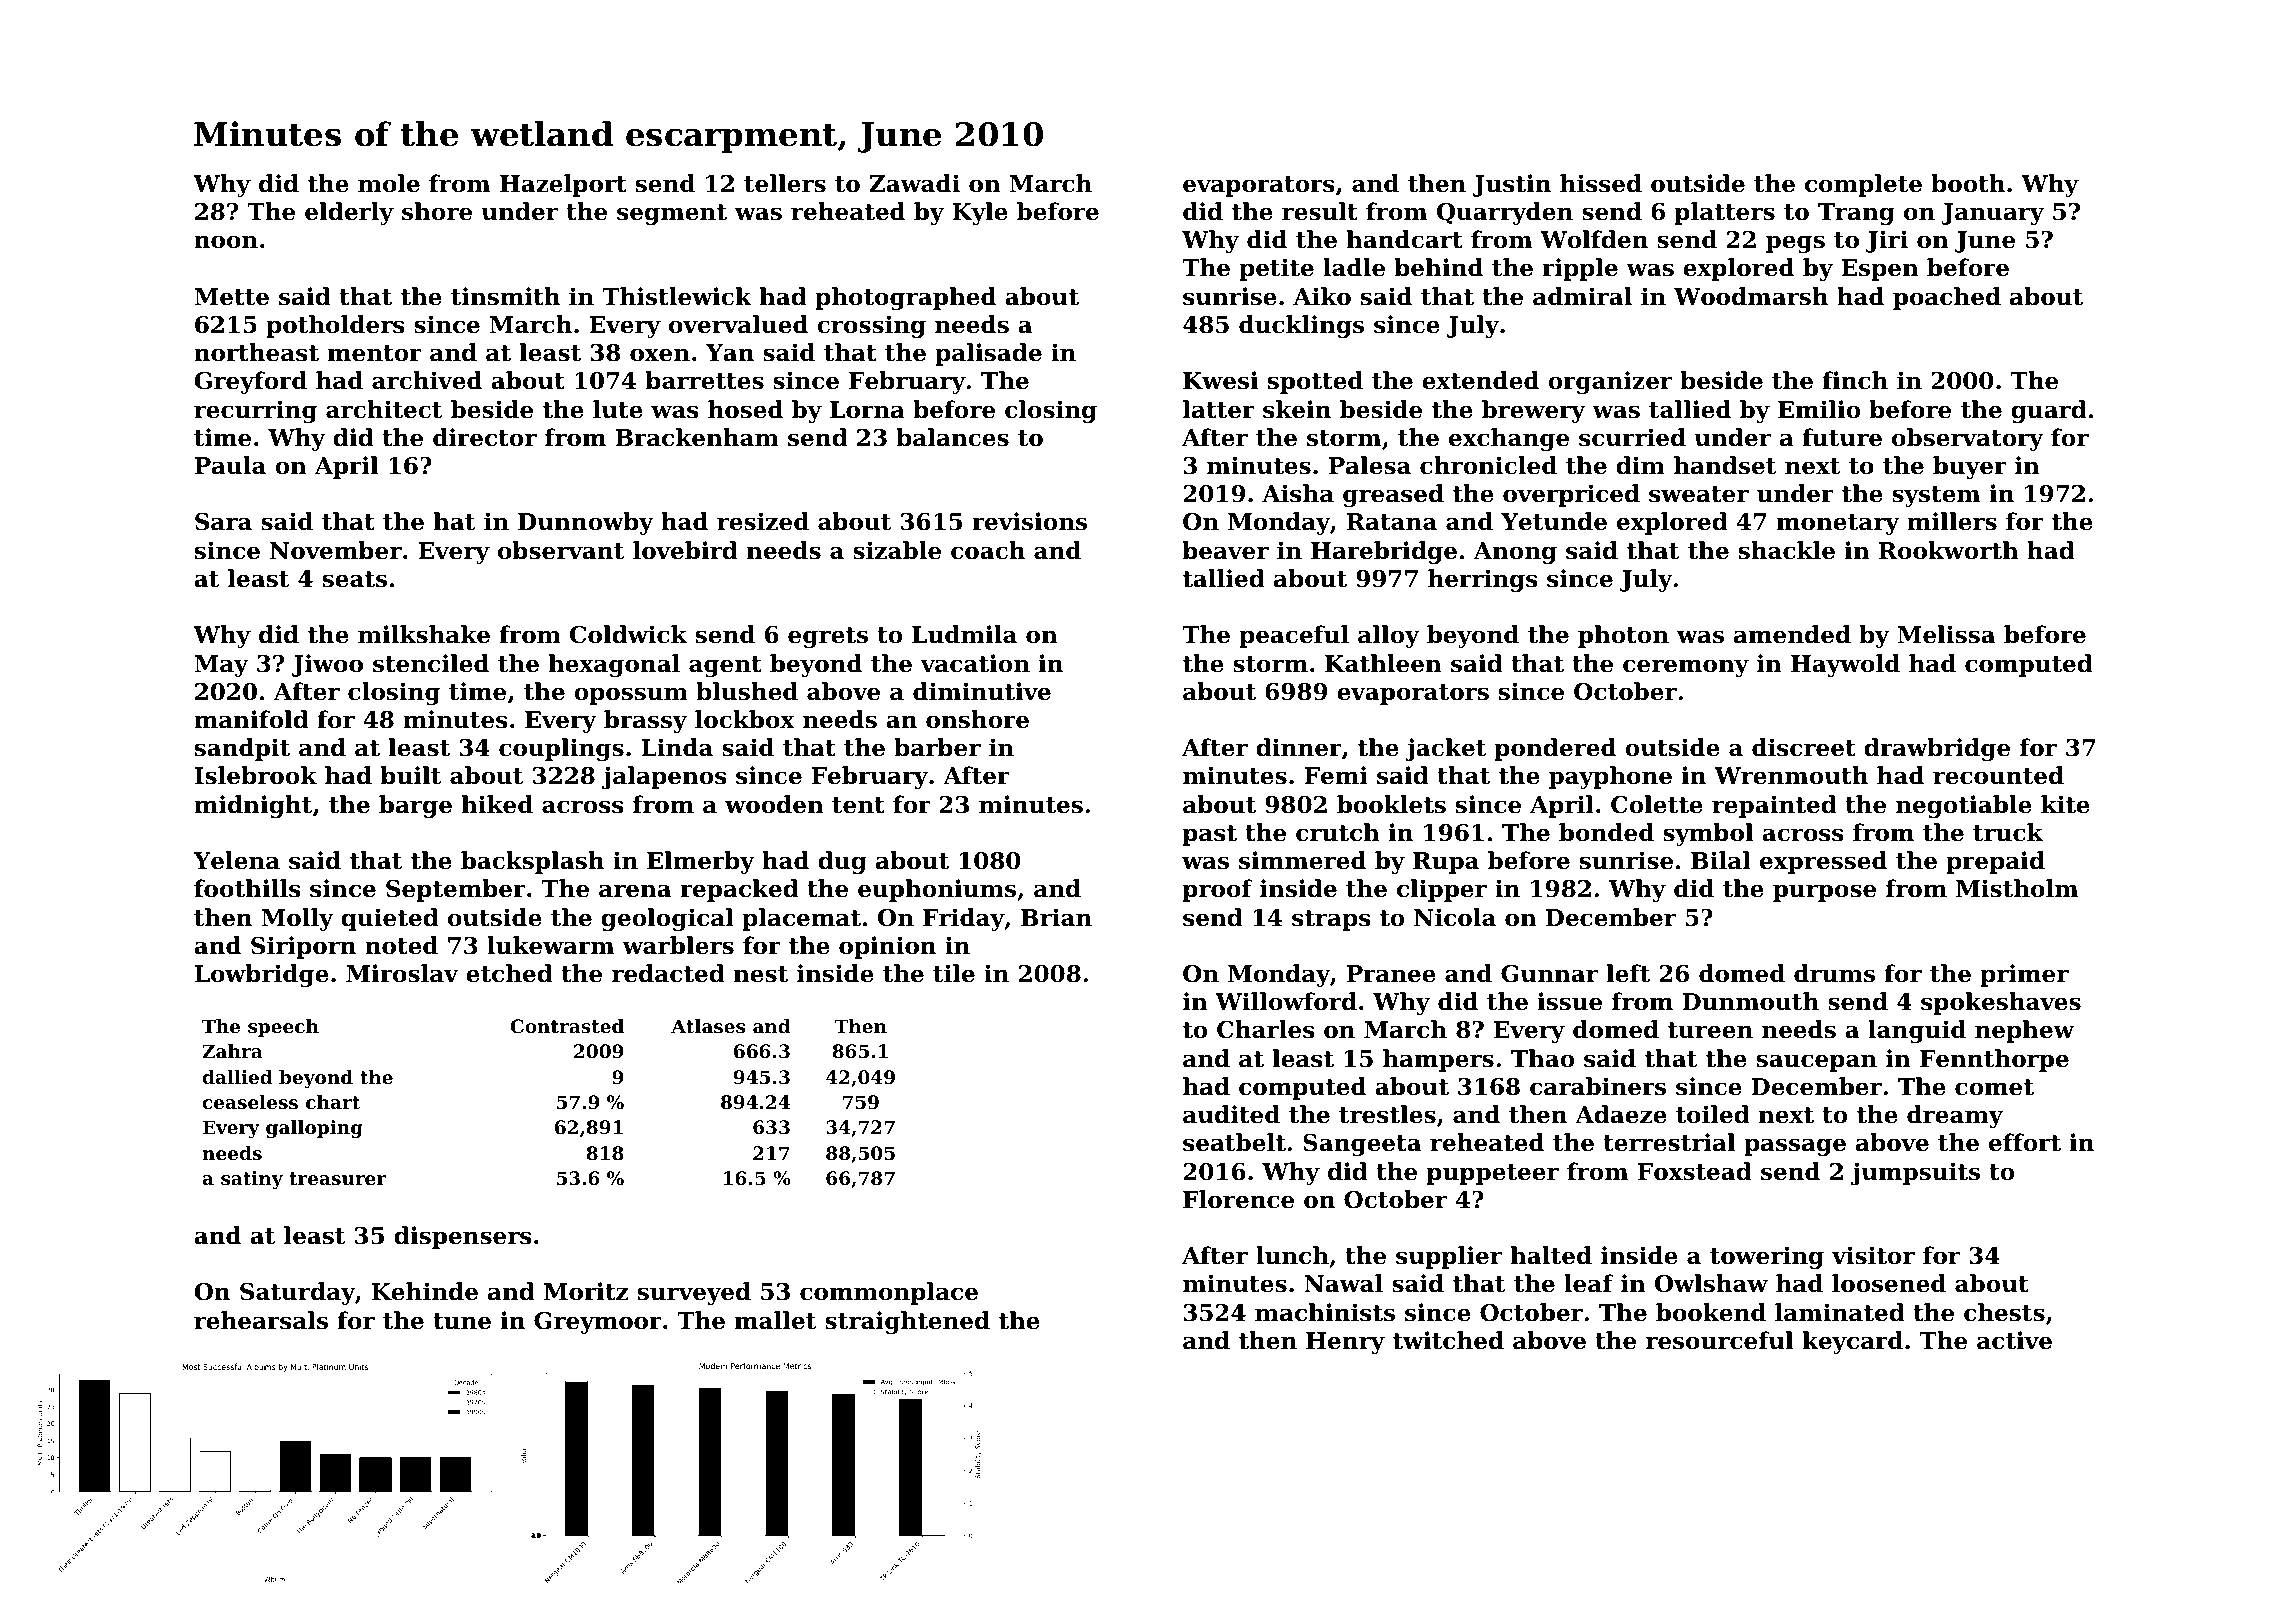 The image size is (2292, 1620). I want to click on commonplace, so click(889, 1293).
